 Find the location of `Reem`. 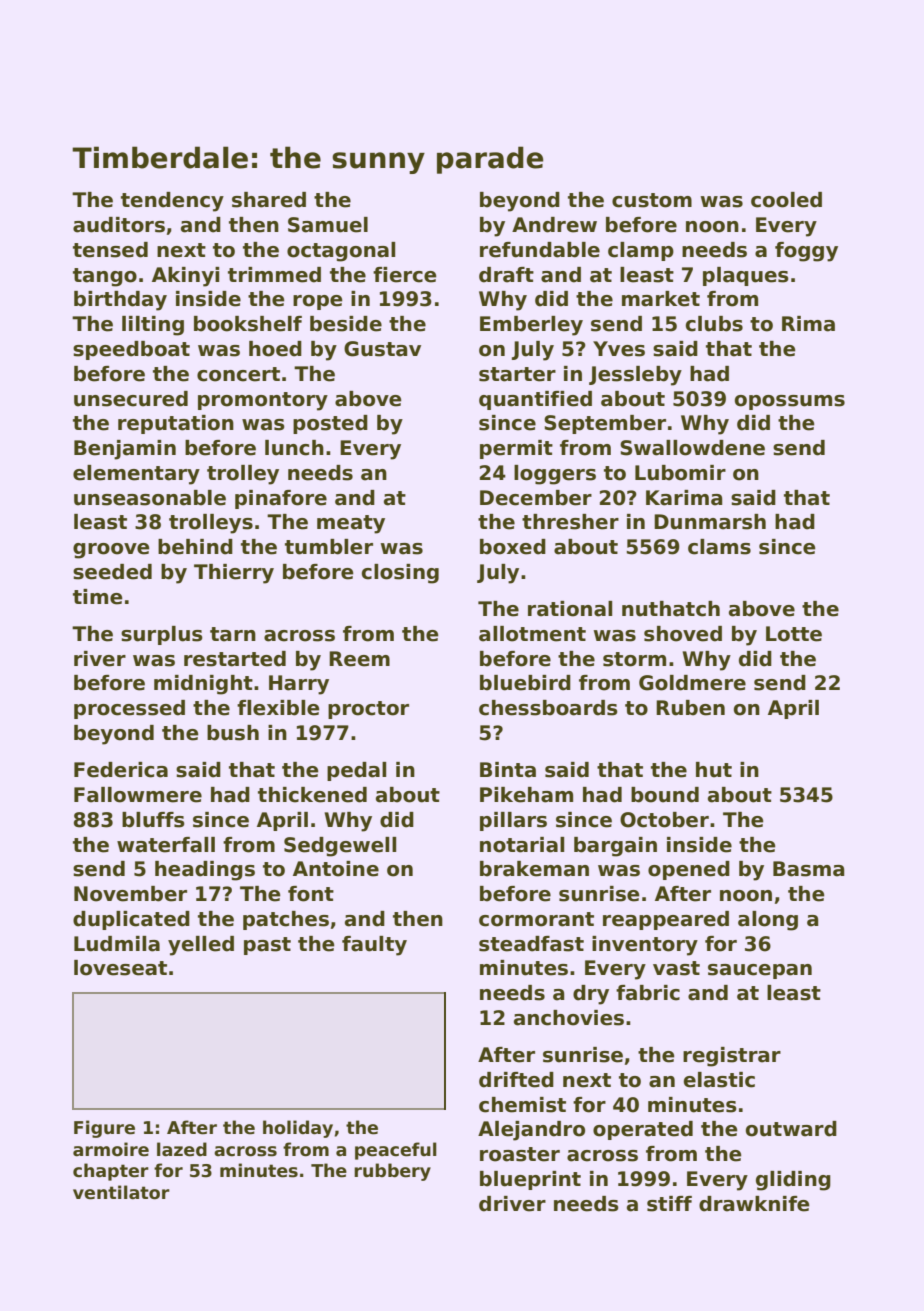

Reem is located at coordinates (359, 659).
